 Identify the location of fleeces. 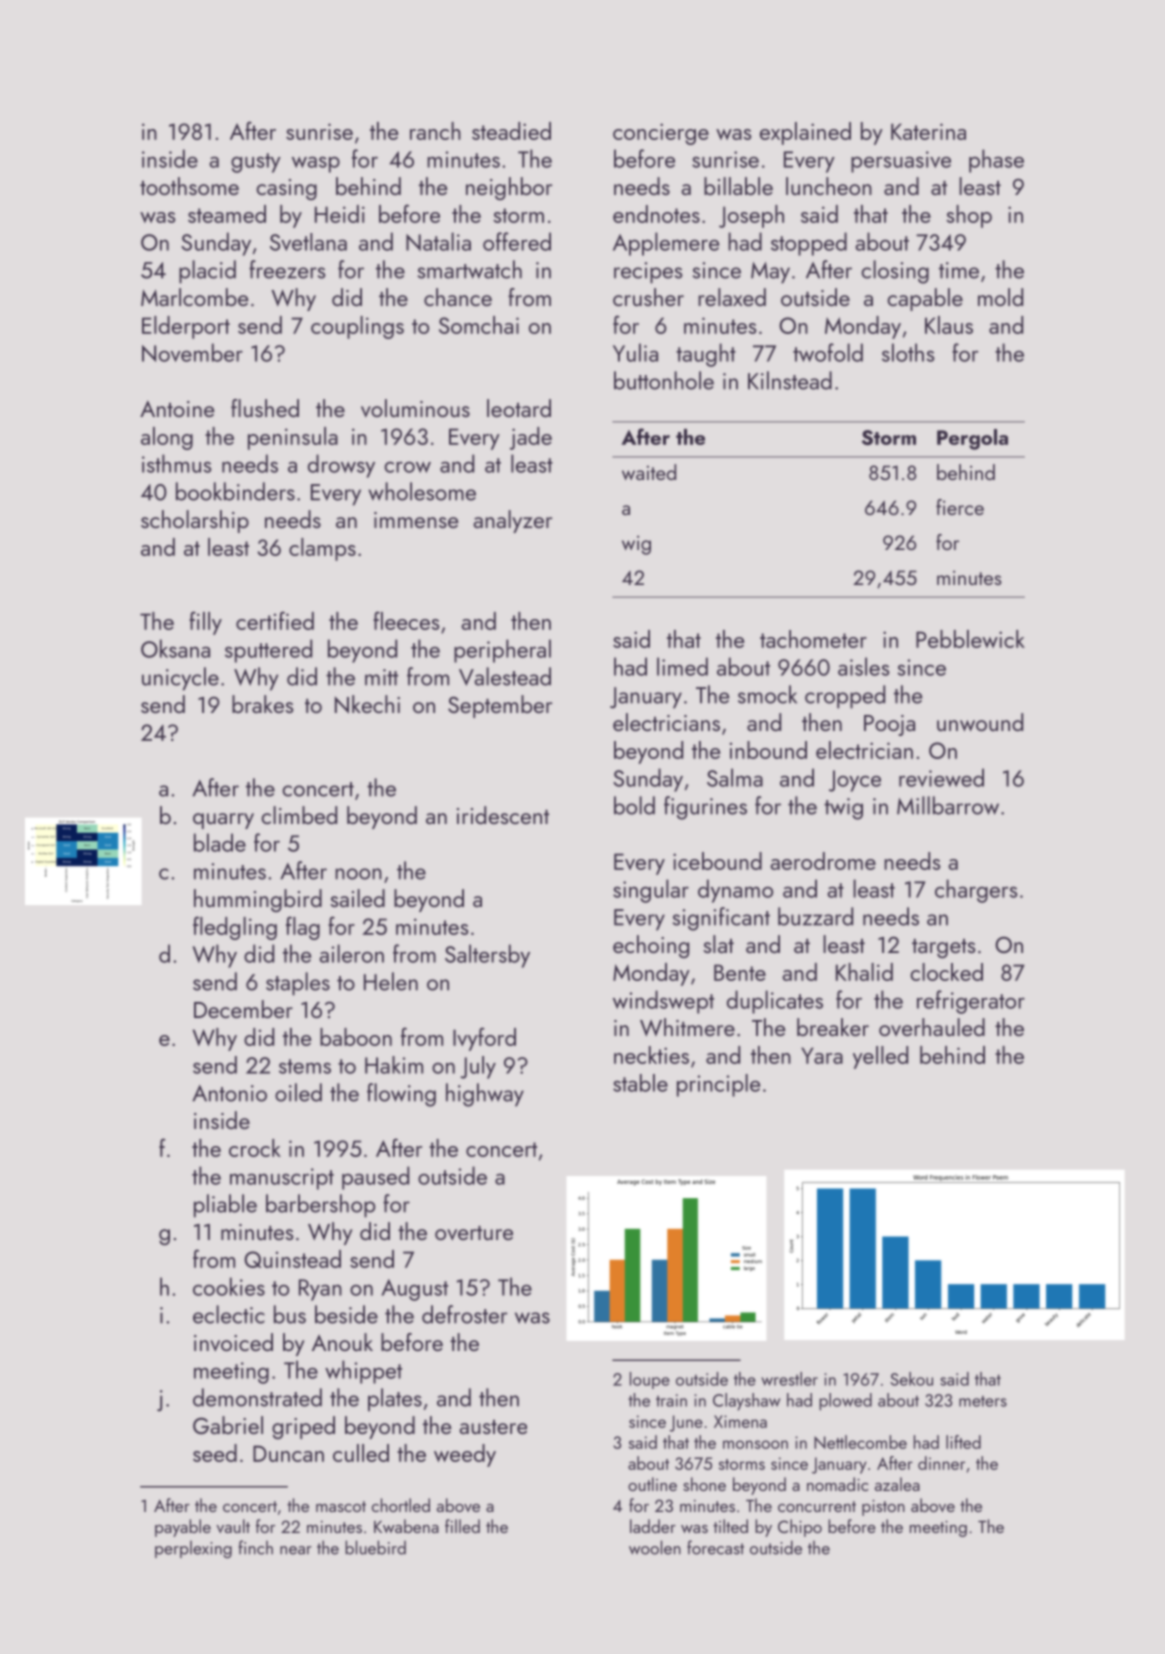
(406, 620).
